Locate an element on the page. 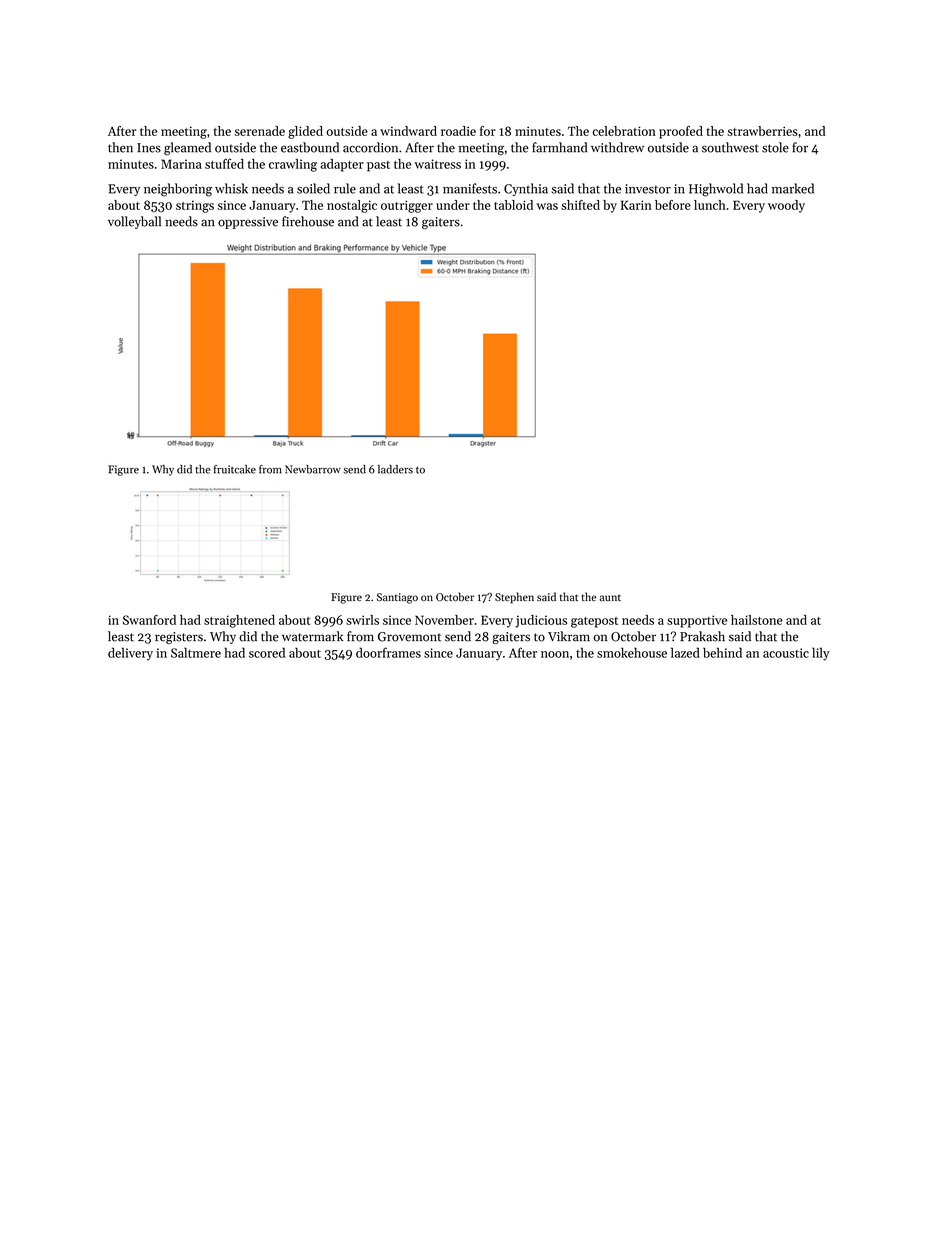 Image resolution: width=952 pixels, height=1233 pixels. Swanford is located at coordinates (149, 620).
